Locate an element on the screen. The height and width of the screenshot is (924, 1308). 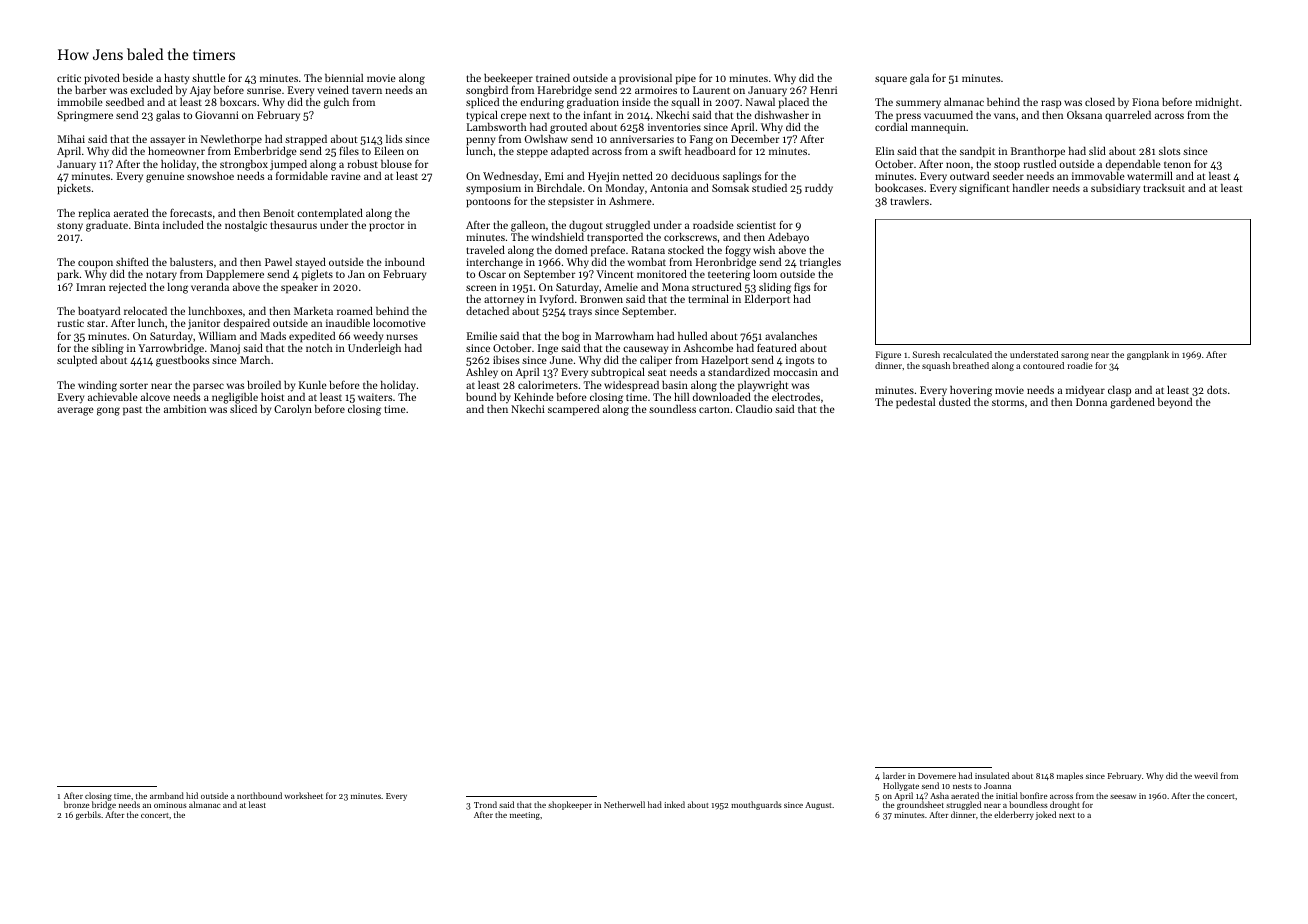
enduring is located at coordinates (542, 103).
